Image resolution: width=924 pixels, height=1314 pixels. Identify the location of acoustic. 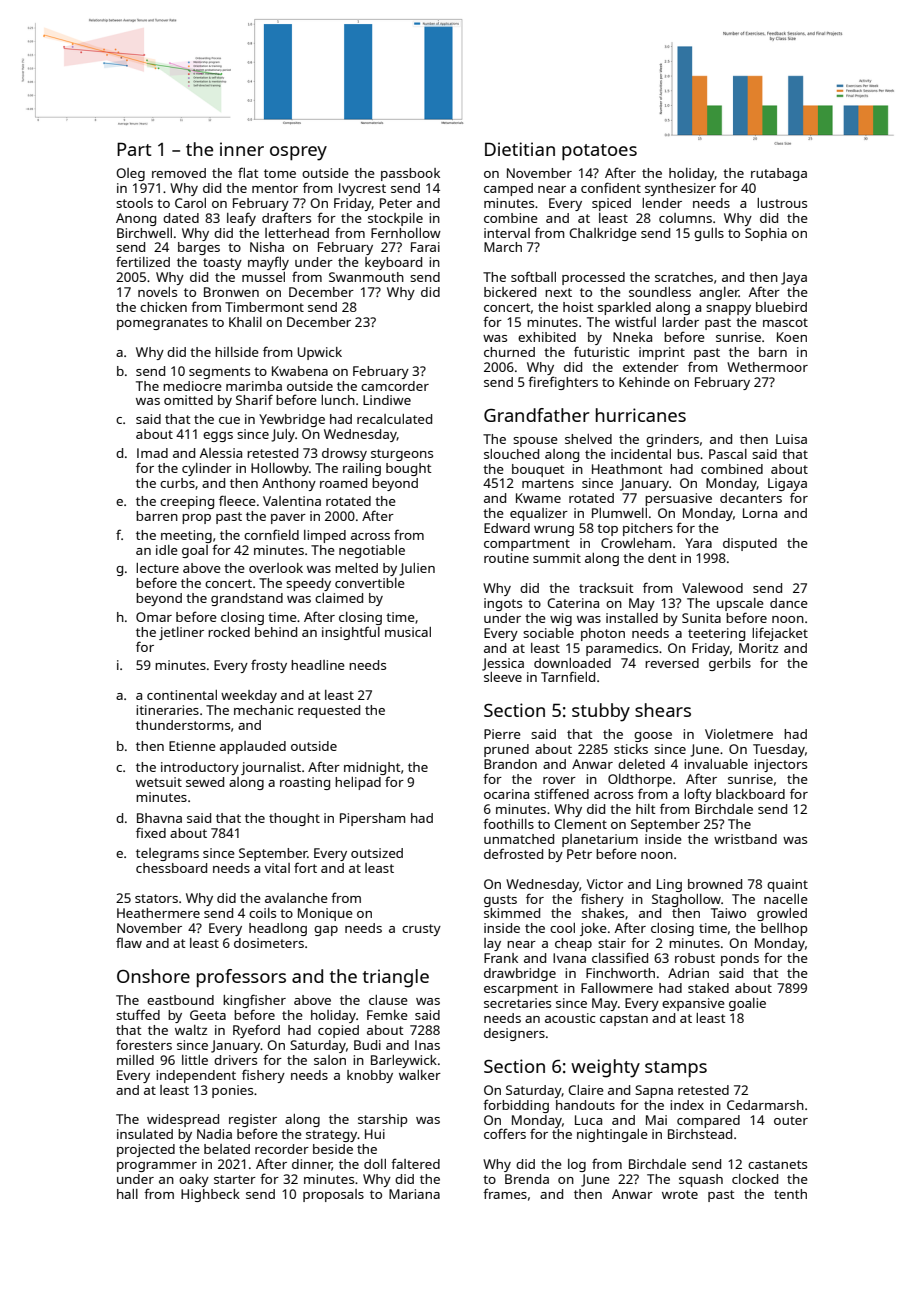
(570, 1018).
